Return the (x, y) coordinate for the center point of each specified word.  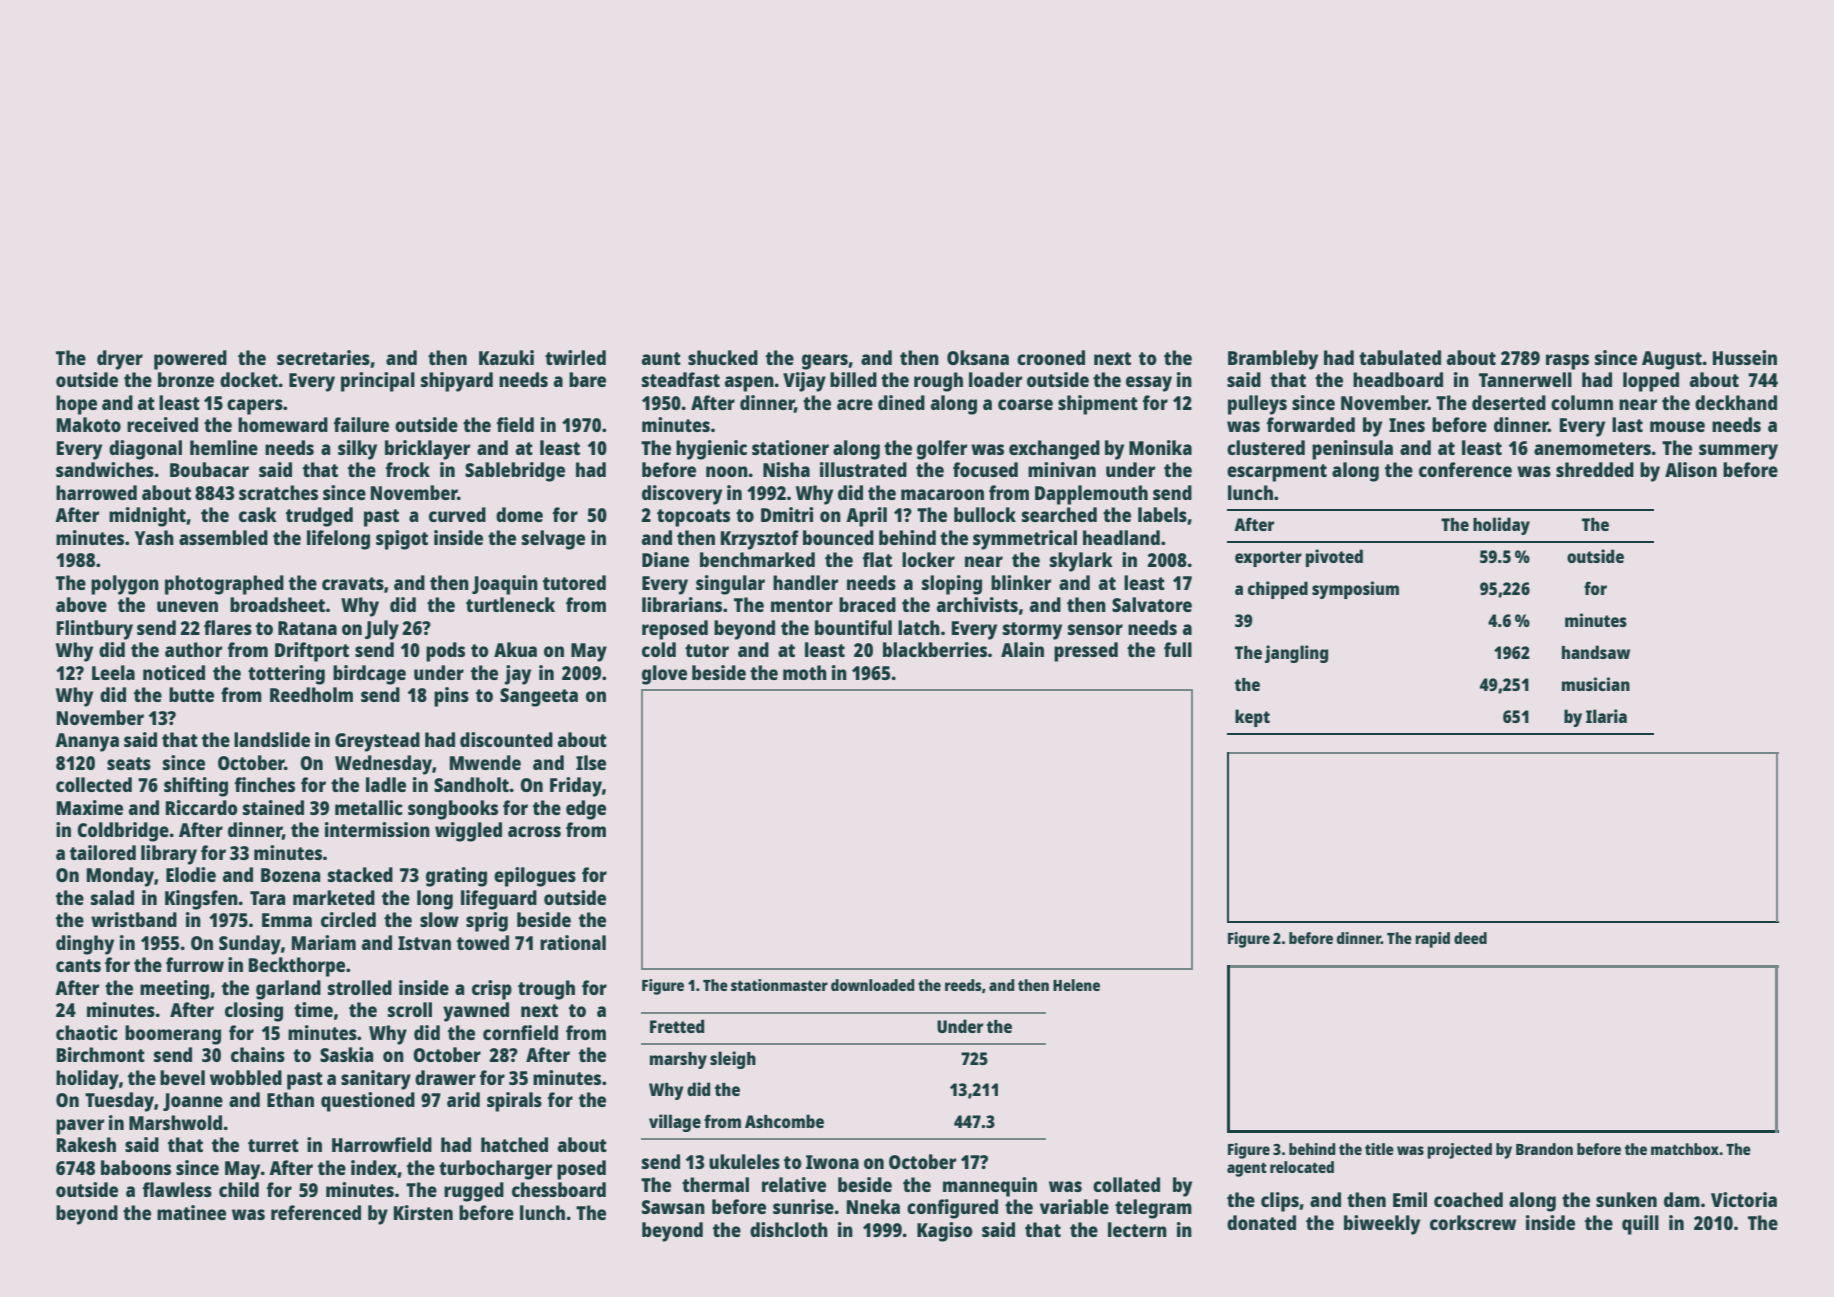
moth (805, 672)
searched (1059, 514)
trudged (319, 517)
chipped (1278, 590)
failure (361, 424)
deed (1470, 938)
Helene (1076, 985)
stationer (790, 447)
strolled (360, 987)
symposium (1355, 590)
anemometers (1592, 448)
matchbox (1685, 1149)
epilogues (535, 877)
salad (112, 897)
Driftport (312, 652)
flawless (177, 1189)
